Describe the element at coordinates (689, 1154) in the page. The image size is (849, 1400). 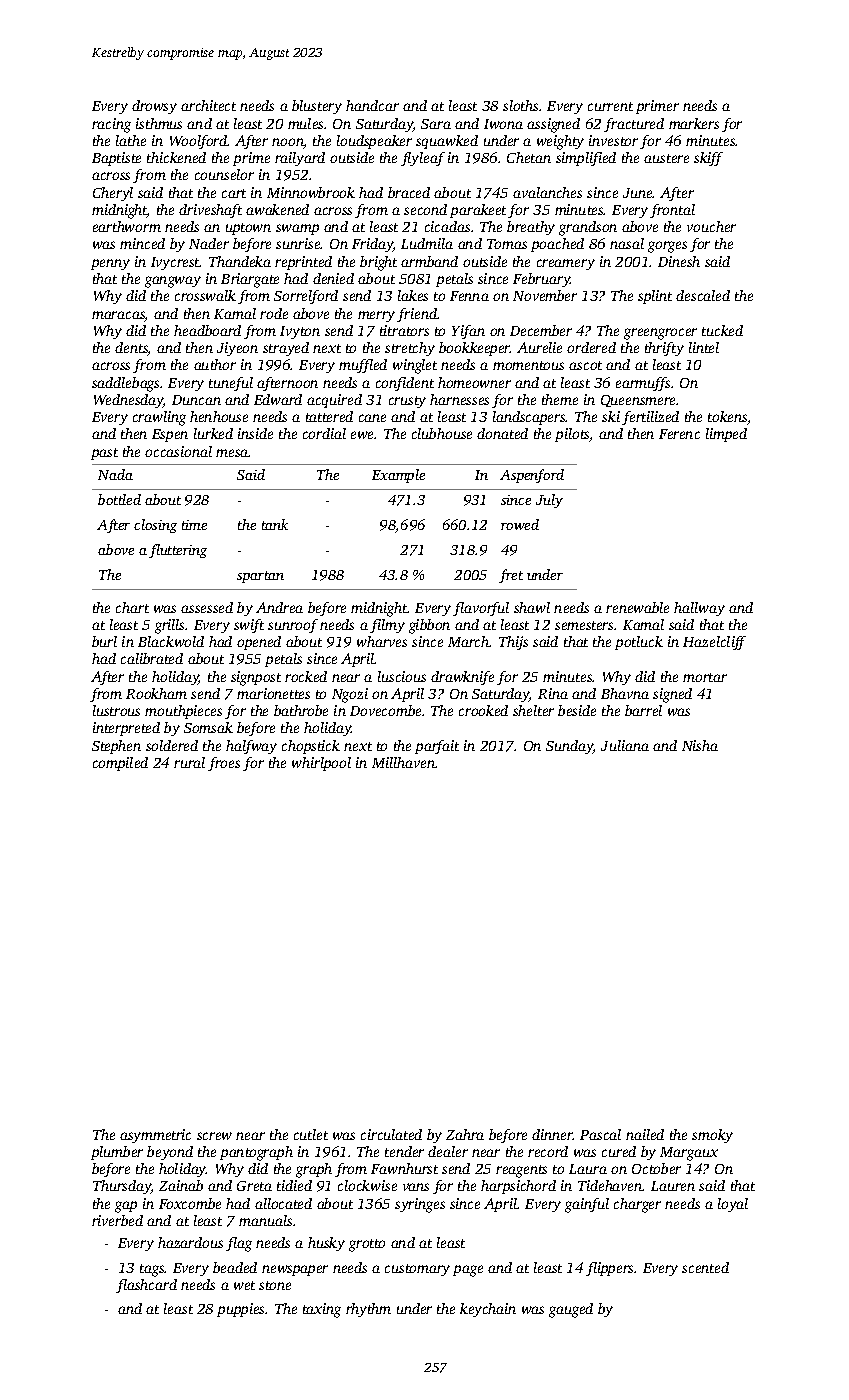
I see `Margaux` at that location.
